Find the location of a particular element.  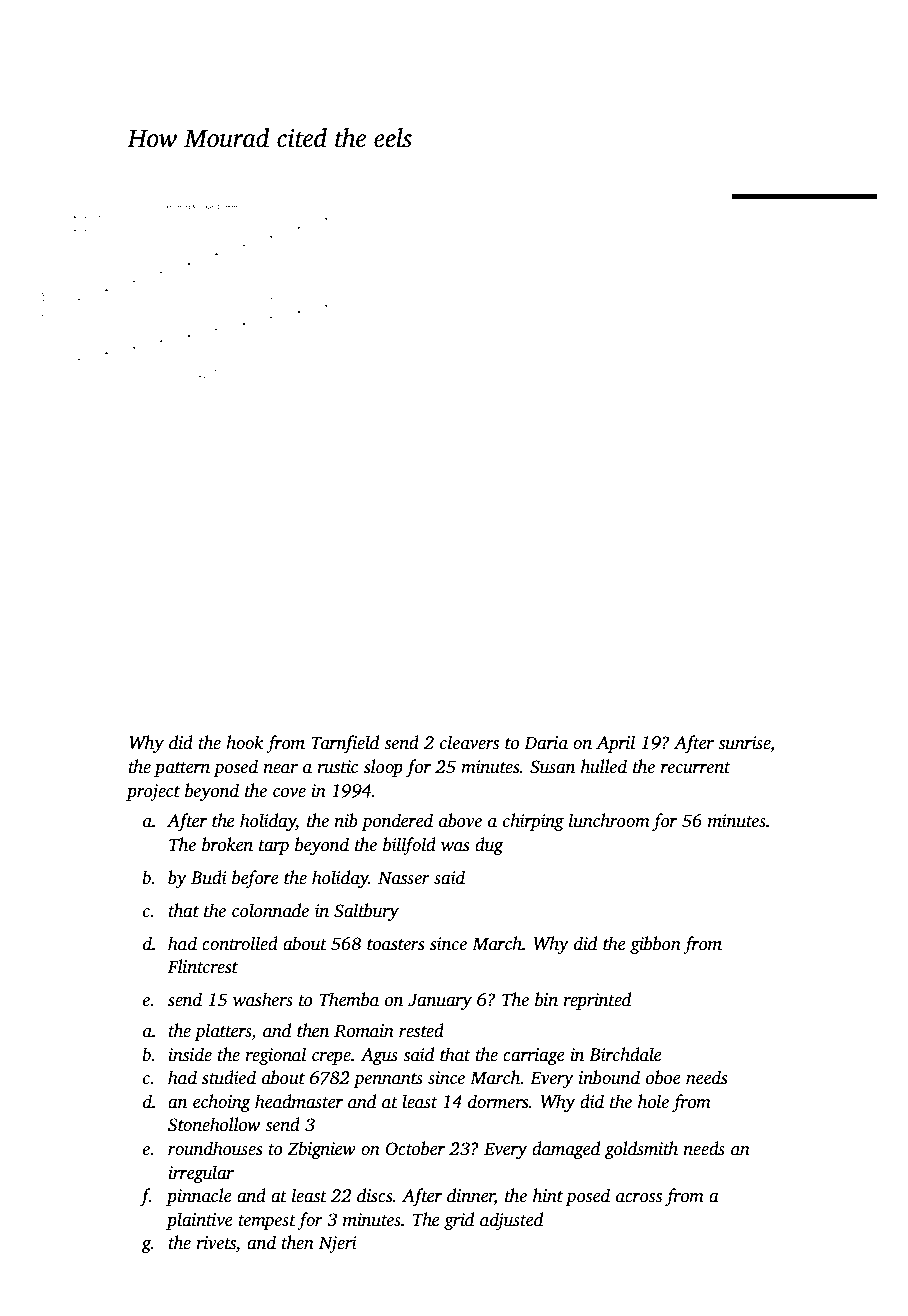

gibbon is located at coordinates (655, 945).
